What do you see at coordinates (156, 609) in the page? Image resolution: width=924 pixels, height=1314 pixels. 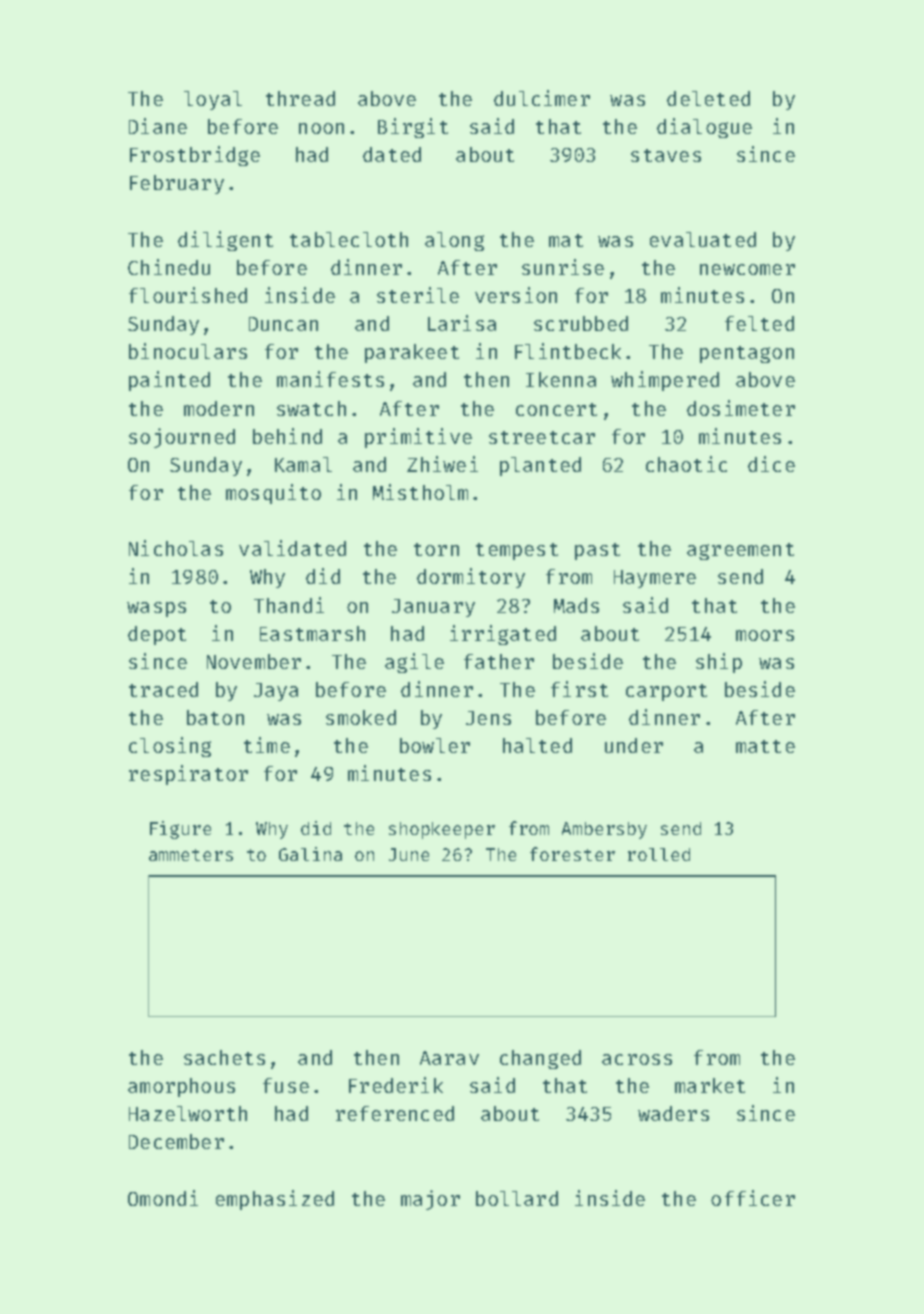 I see `wasps` at bounding box center [156, 609].
